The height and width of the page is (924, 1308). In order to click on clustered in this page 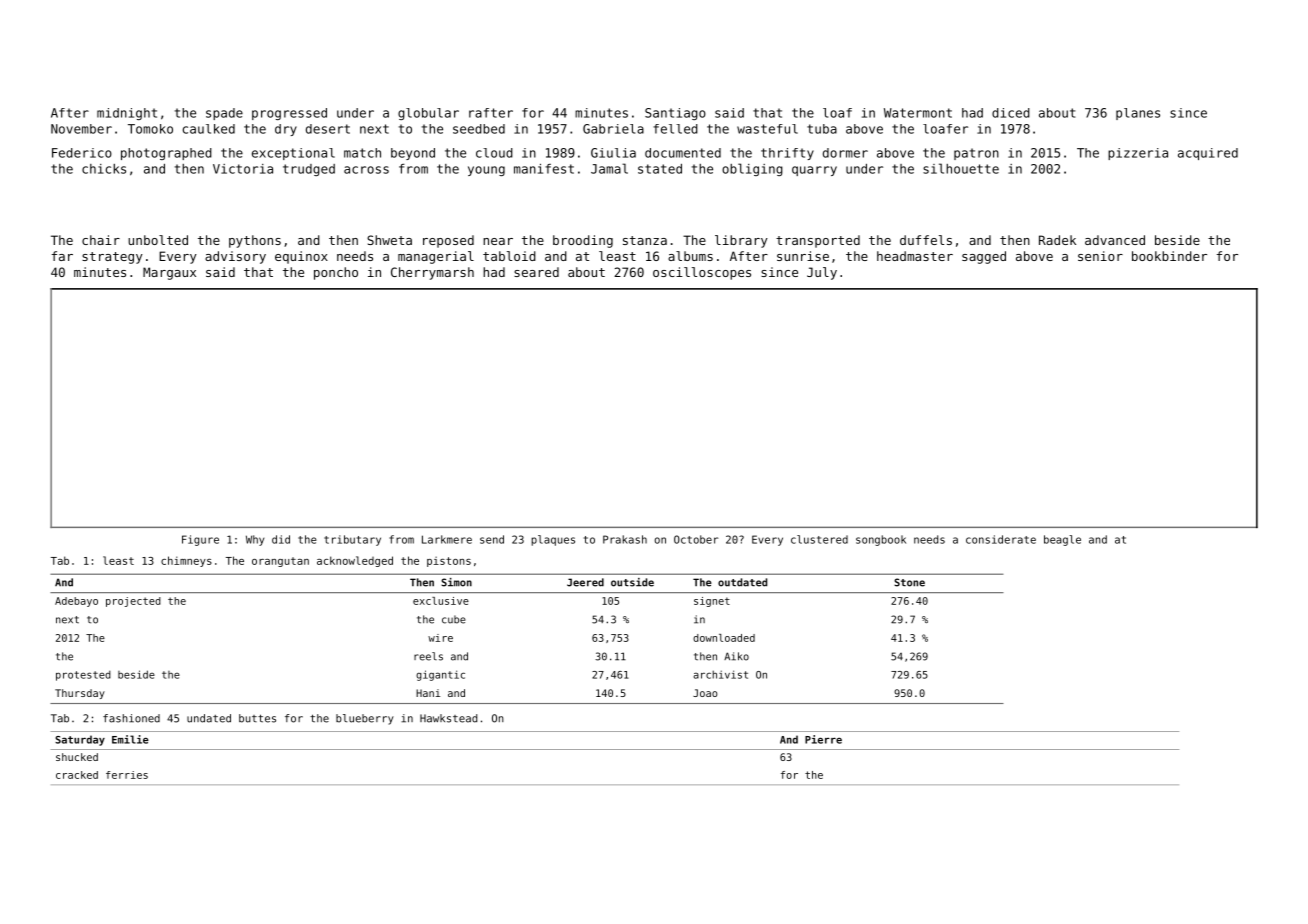, I will do `click(819, 539)`.
